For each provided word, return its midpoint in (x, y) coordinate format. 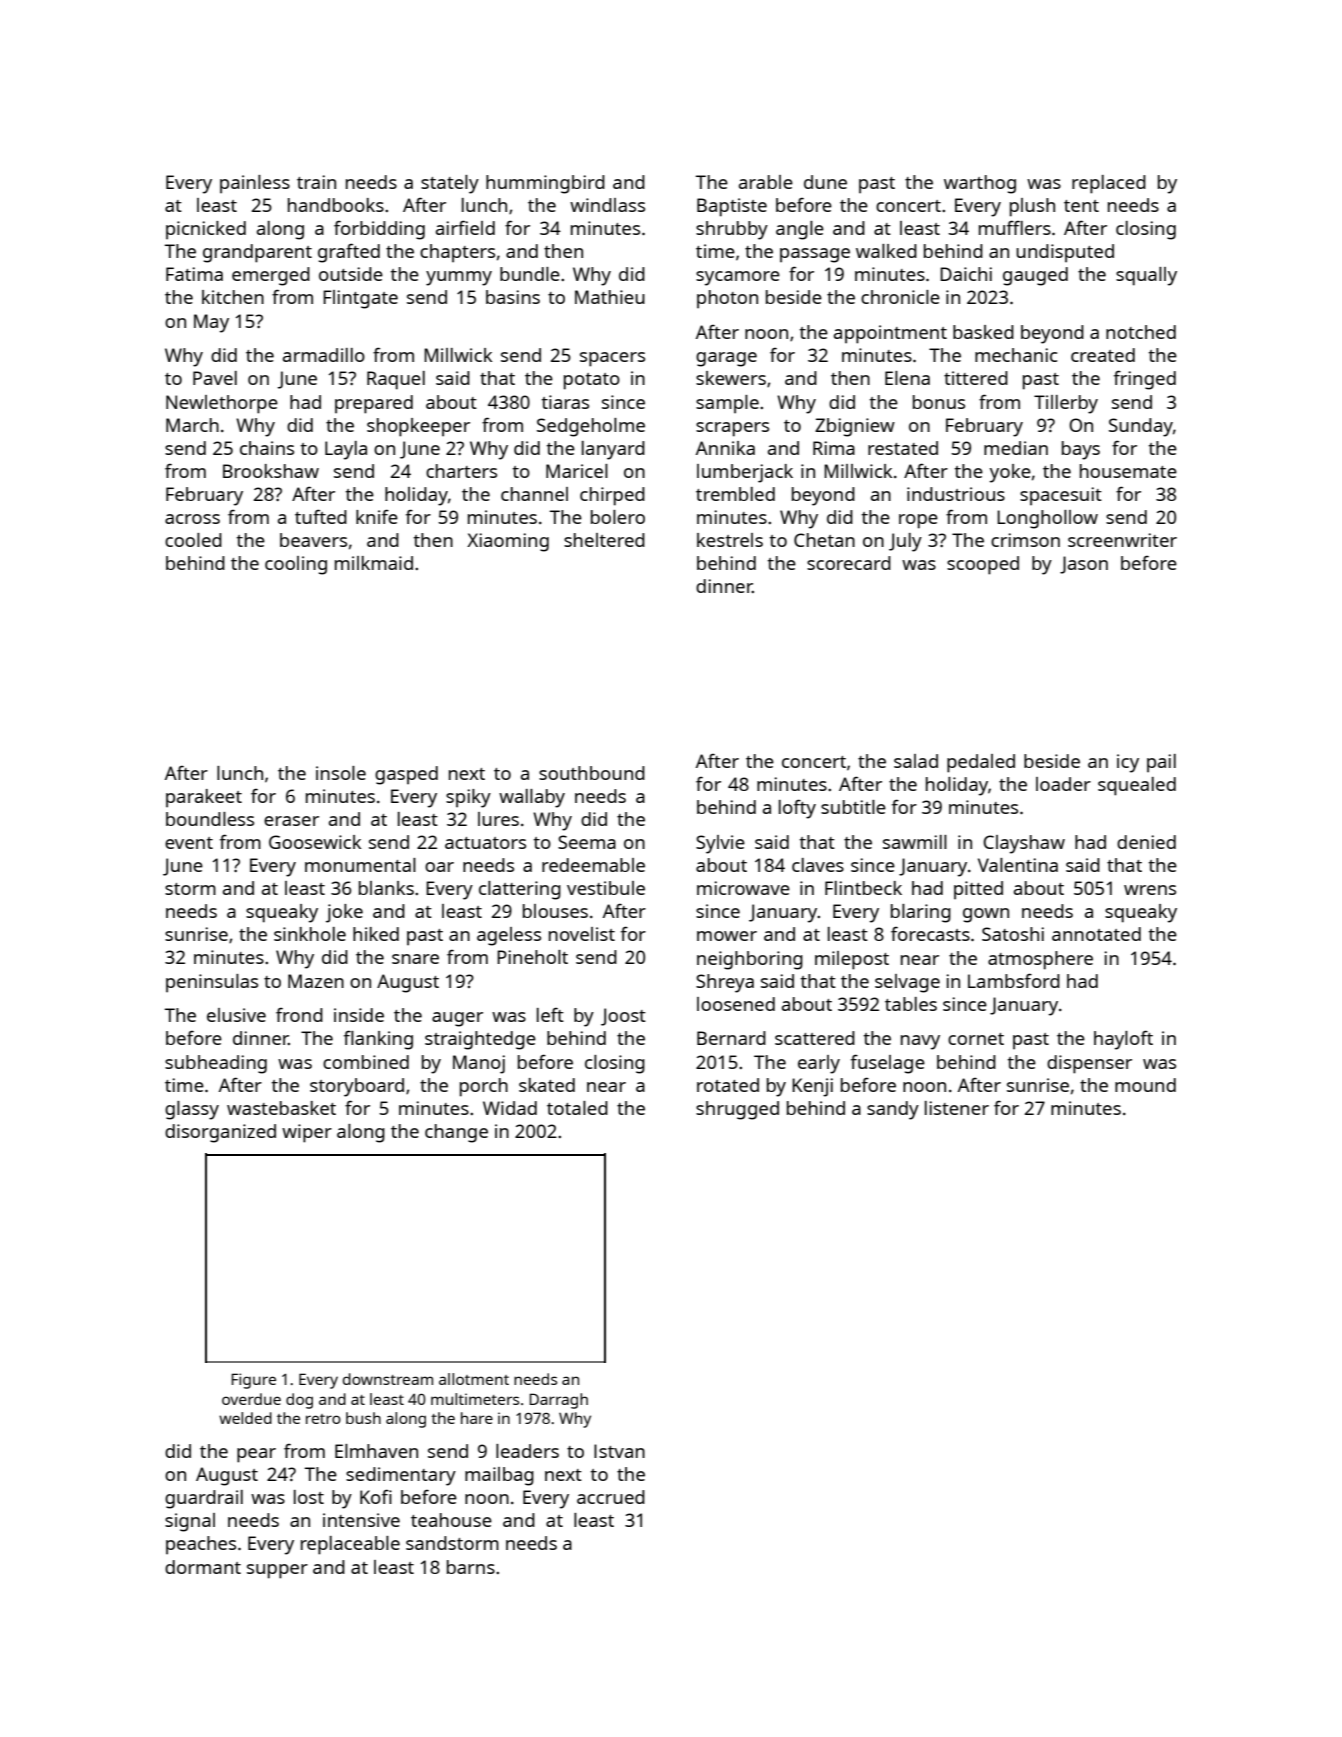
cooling (296, 565)
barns (471, 1567)
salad (916, 761)
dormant (203, 1567)
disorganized (220, 1133)
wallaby (532, 798)
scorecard (849, 563)
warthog (980, 184)
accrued (611, 1497)
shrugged (737, 1110)
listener (957, 1108)
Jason (1084, 565)
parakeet (204, 798)
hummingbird (545, 184)
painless (255, 184)
